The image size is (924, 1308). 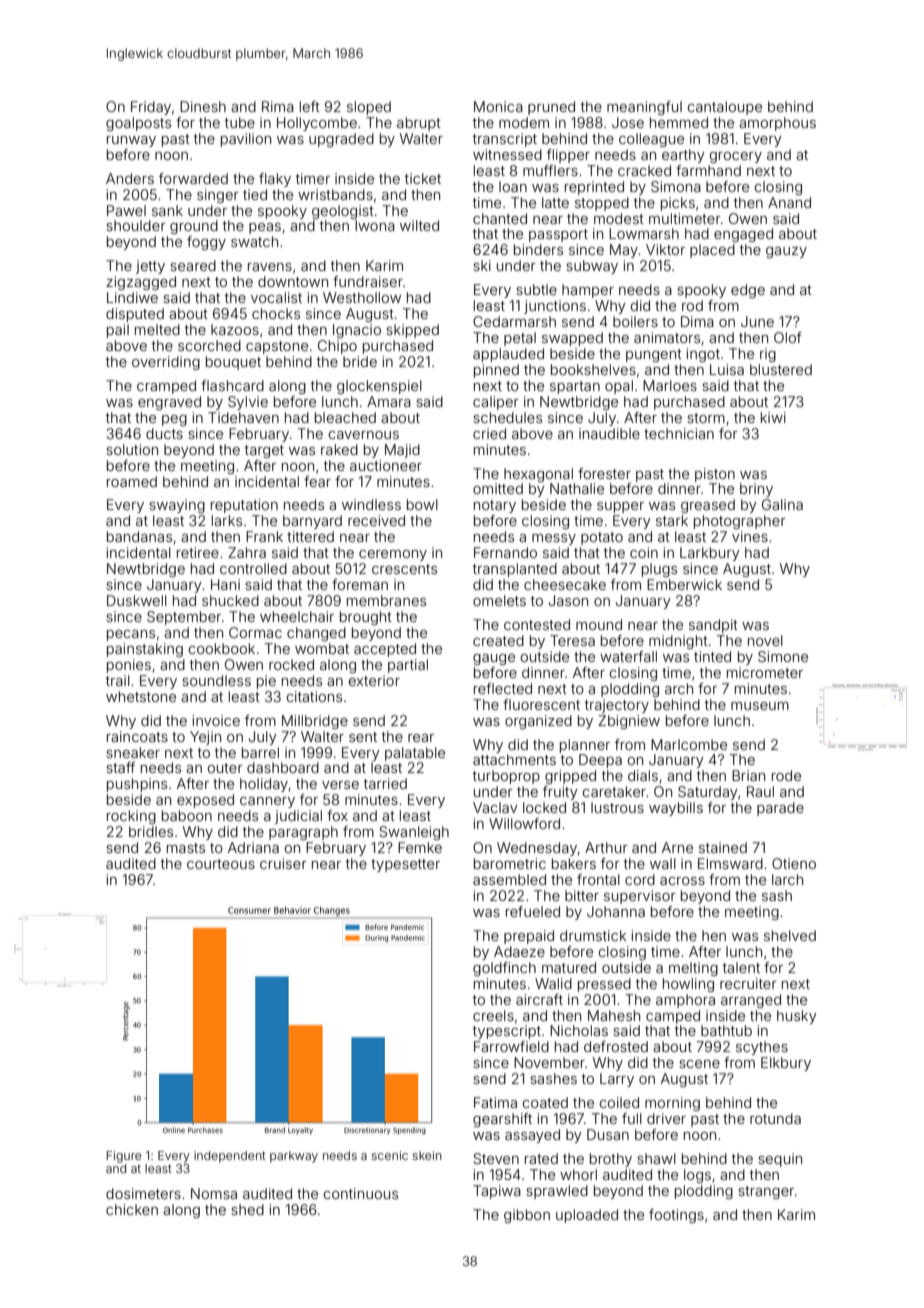 I want to click on coin, so click(x=644, y=552).
